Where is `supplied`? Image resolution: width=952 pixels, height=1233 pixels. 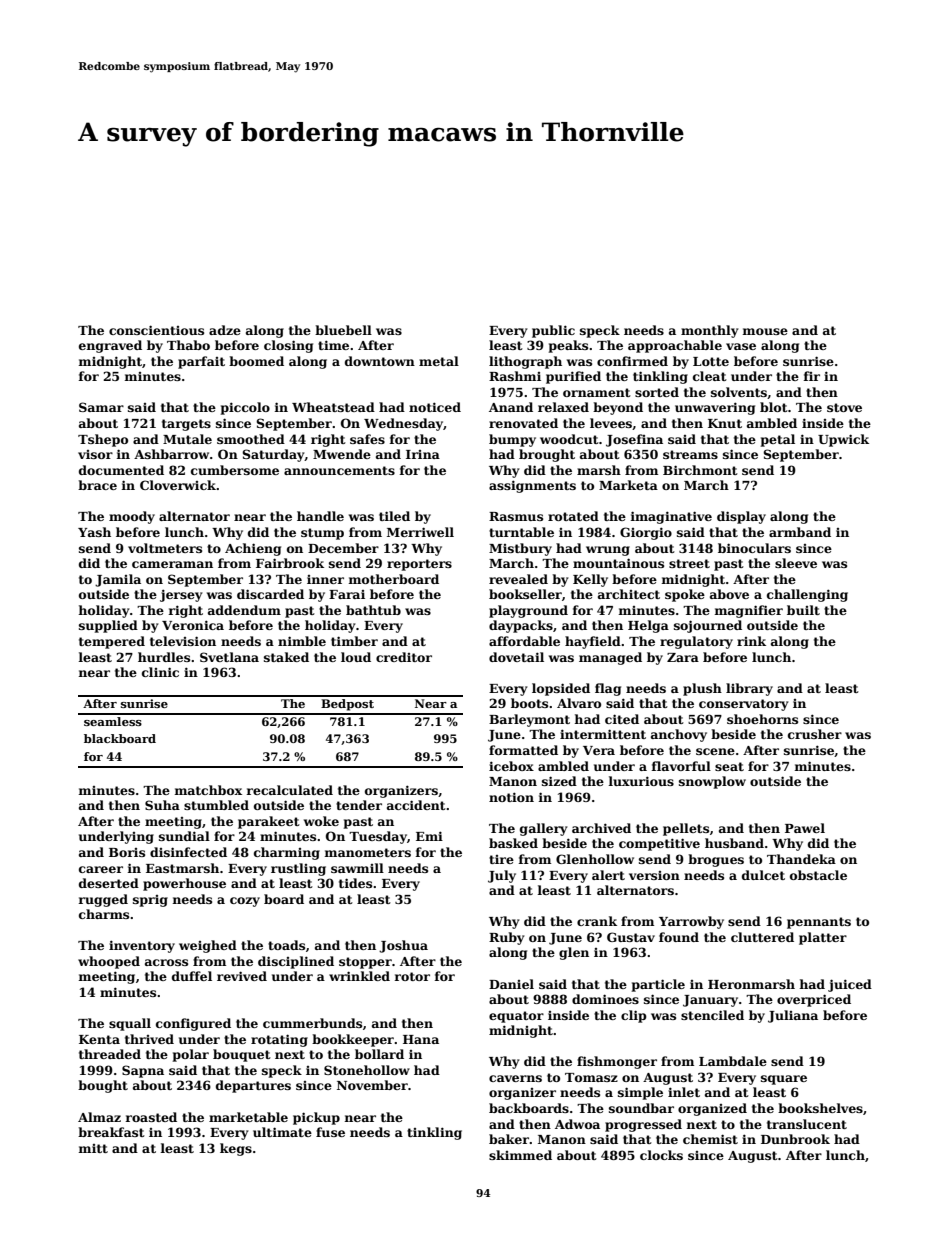
supplied is located at coordinates (108, 626).
